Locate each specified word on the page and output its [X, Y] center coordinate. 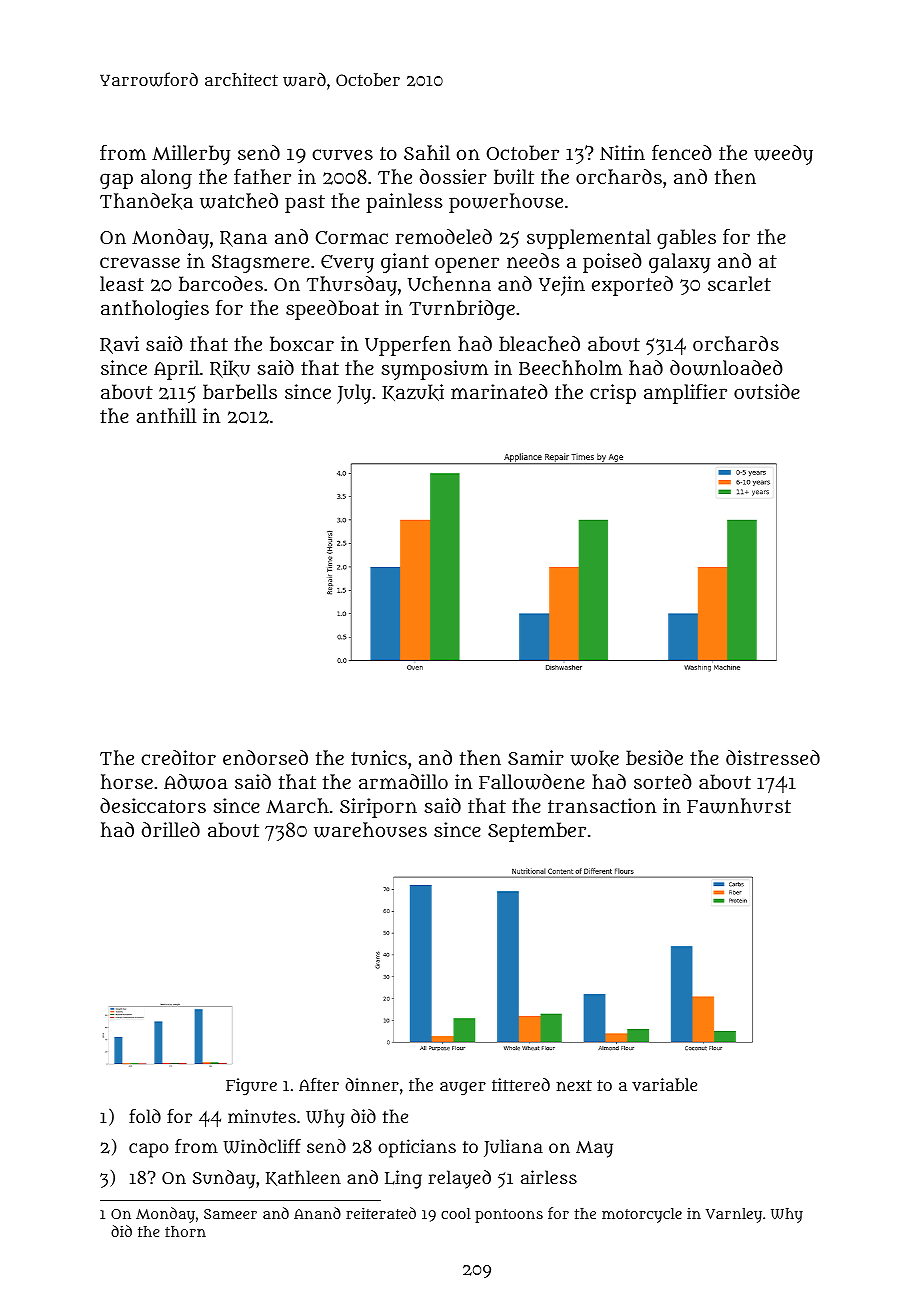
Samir [536, 757]
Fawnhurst [739, 806]
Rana [243, 239]
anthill [166, 415]
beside [654, 757]
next [574, 1085]
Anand [317, 1213]
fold [145, 1116]
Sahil [427, 152]
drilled [171, 829]
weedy [783, 155]
